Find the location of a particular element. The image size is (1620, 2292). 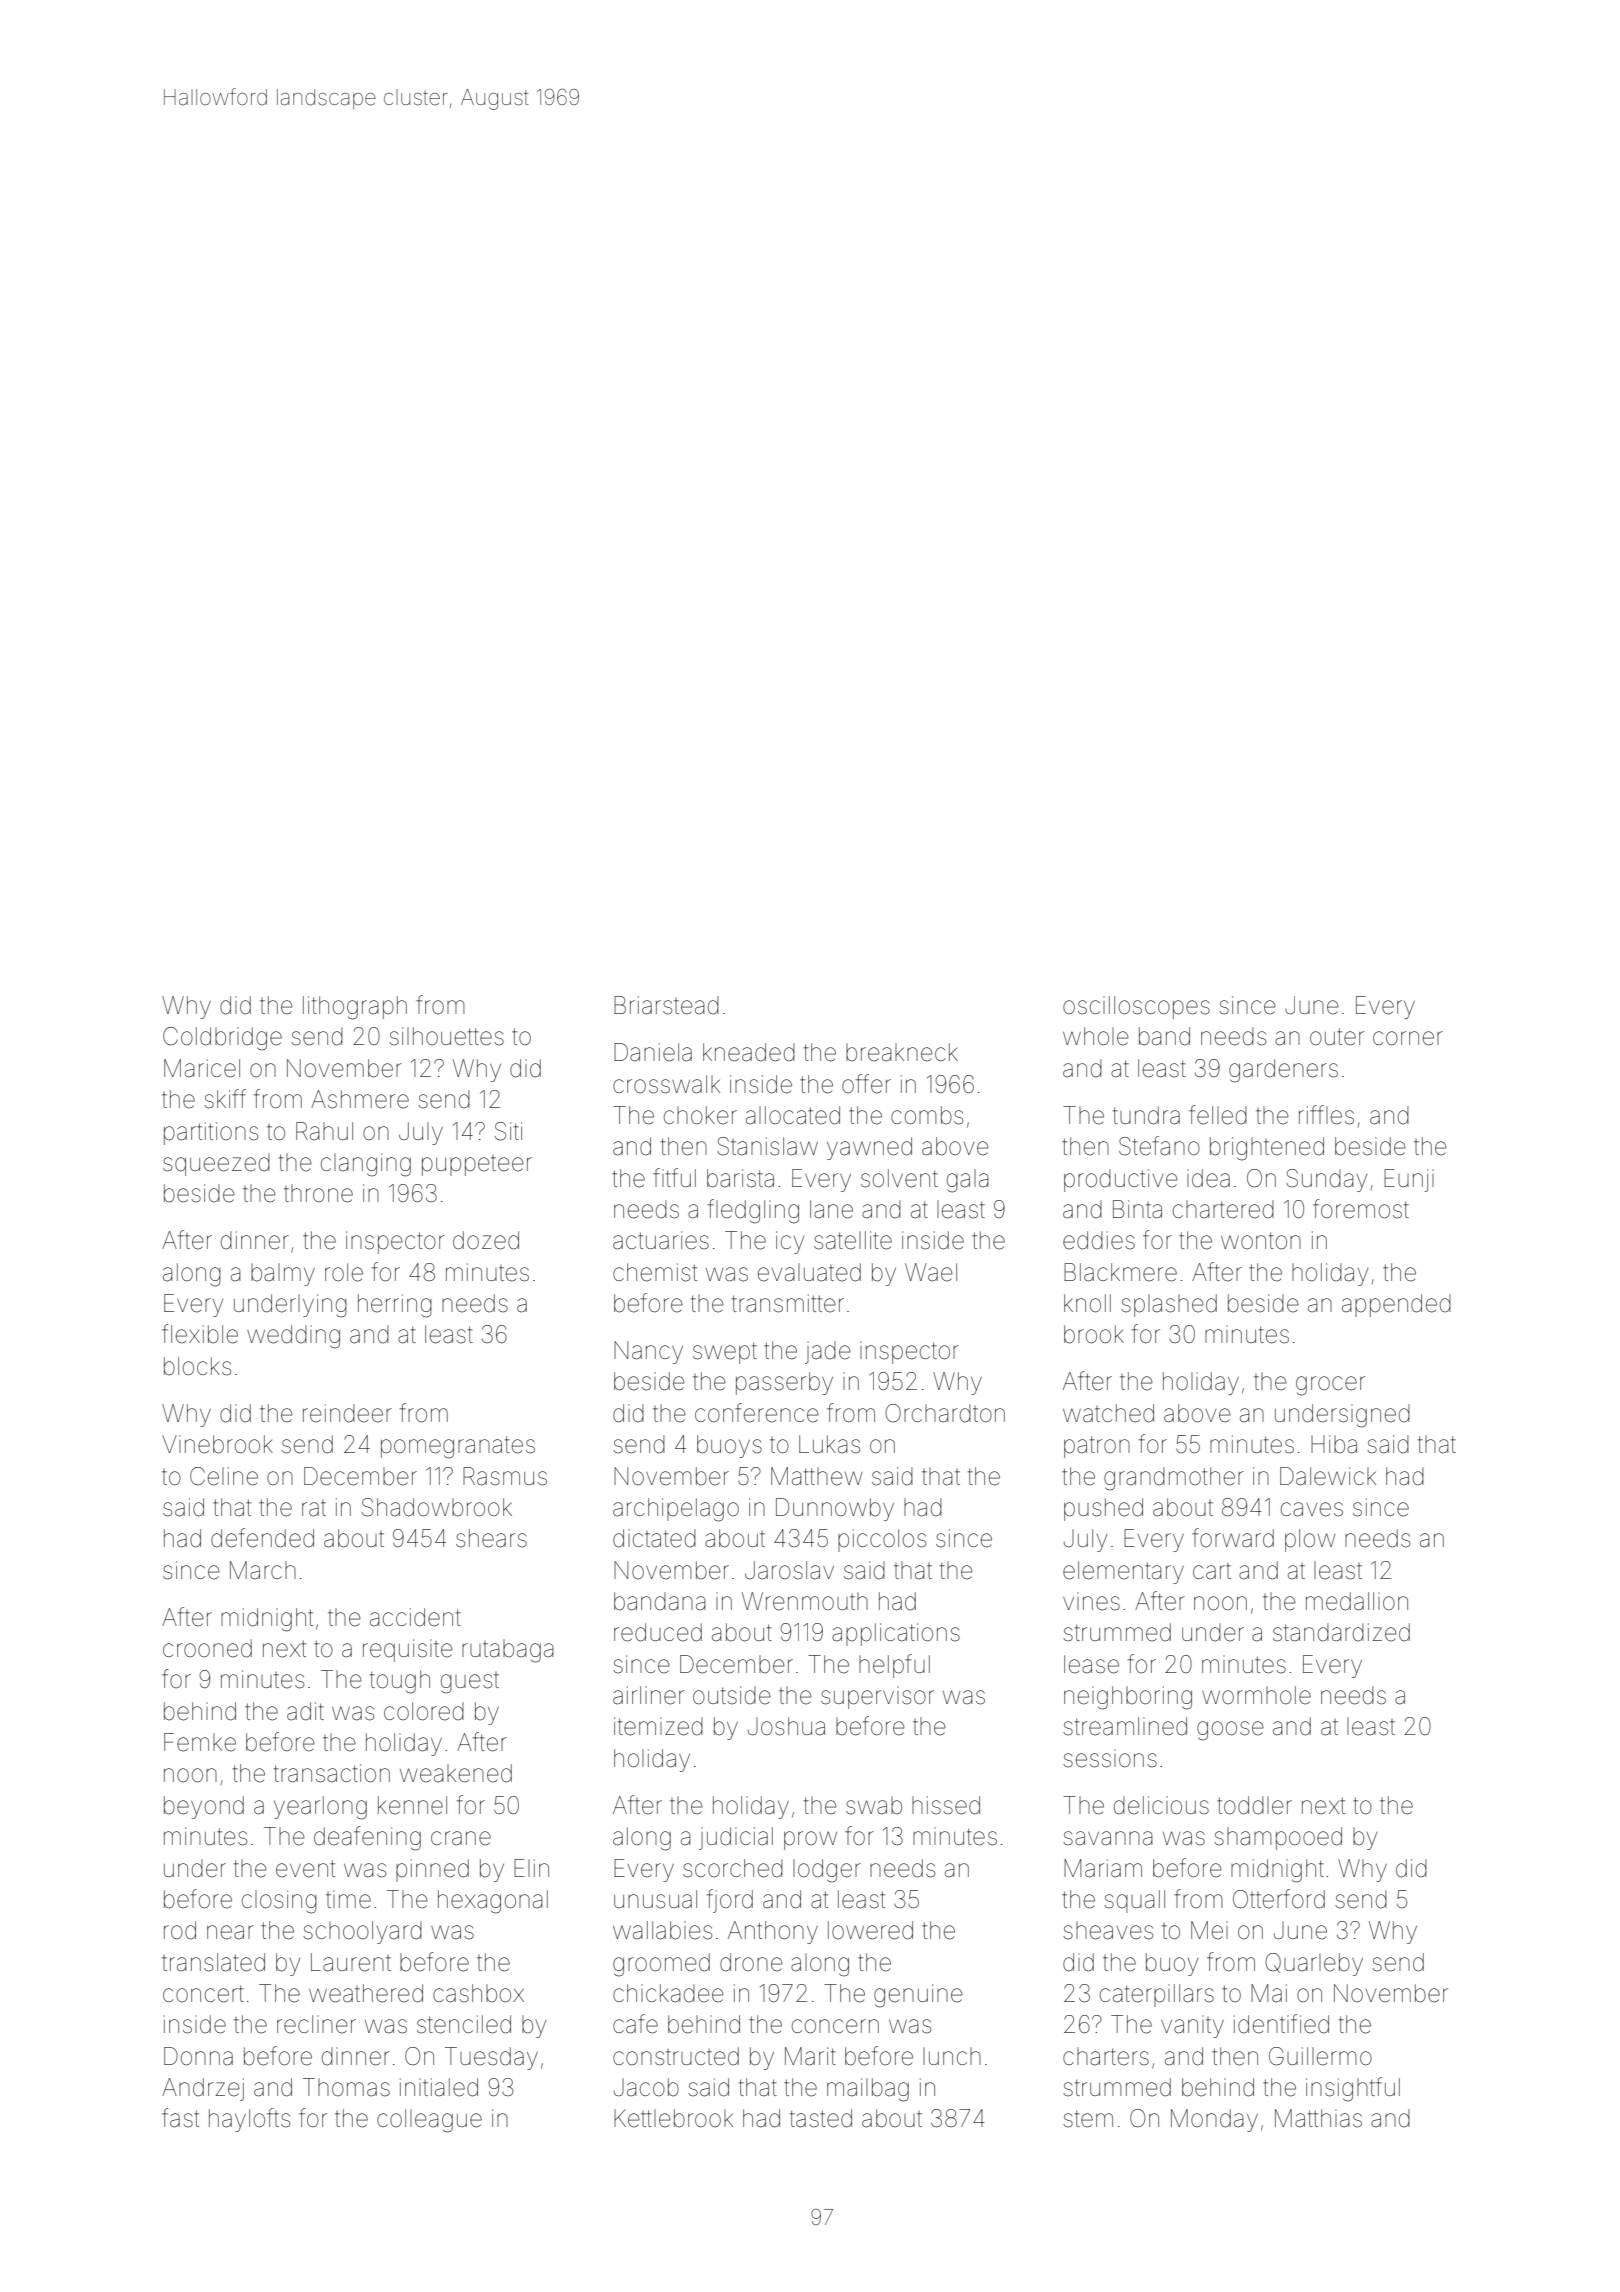

toddler is located at coordinates (1254, 1805).
